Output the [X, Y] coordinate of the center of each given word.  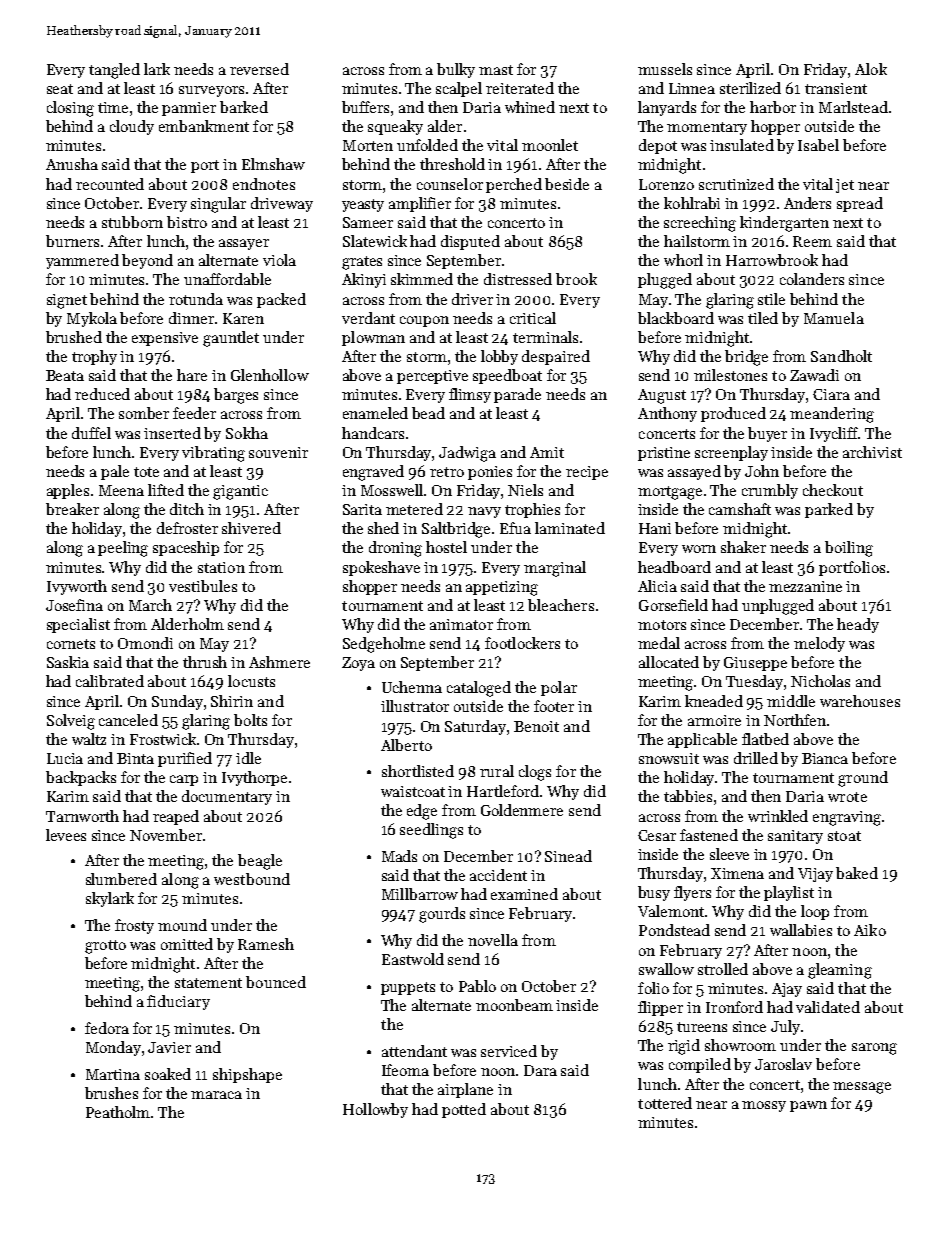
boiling [849, 549]
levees [66, 835]
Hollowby [375, 1110]
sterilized [750, 88]
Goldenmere [522, 810]
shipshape [247, 1075]
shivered [251, 528]
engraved [373, 473]
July [785, 1027]
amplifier [420, 204]
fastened [709, 835]
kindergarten [784, 224]
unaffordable [227, 279]
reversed [259, 69]
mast [496, 70]
